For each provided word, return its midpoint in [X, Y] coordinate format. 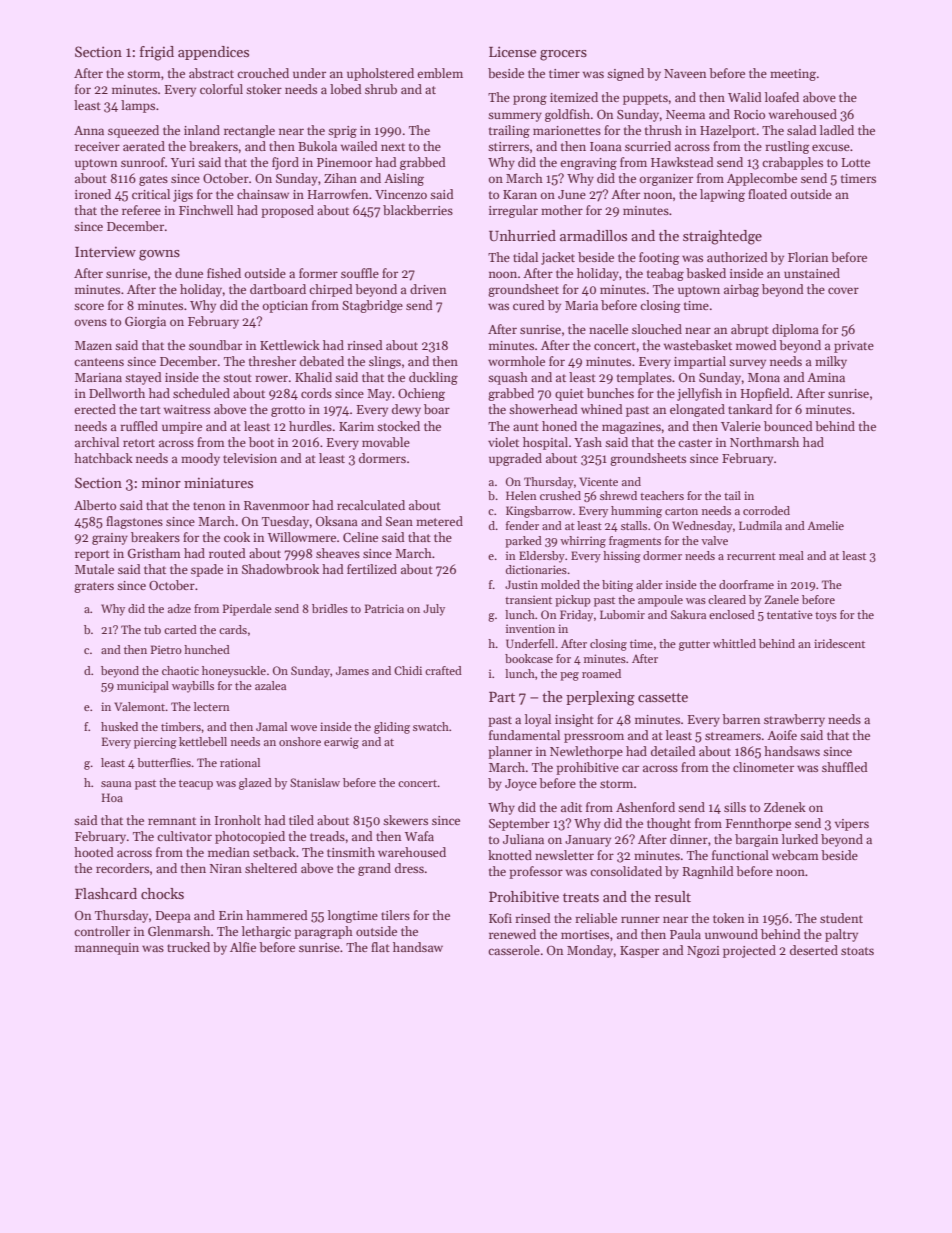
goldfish [567, 115]
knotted [510, 855]
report [92, 555]
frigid [157, 53]
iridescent [839, 643]
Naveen [685, 73]
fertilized [372, 569]
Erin [231, 915]
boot [261, 442]
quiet [569, 395]
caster [695, 443]
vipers [852, 825]
